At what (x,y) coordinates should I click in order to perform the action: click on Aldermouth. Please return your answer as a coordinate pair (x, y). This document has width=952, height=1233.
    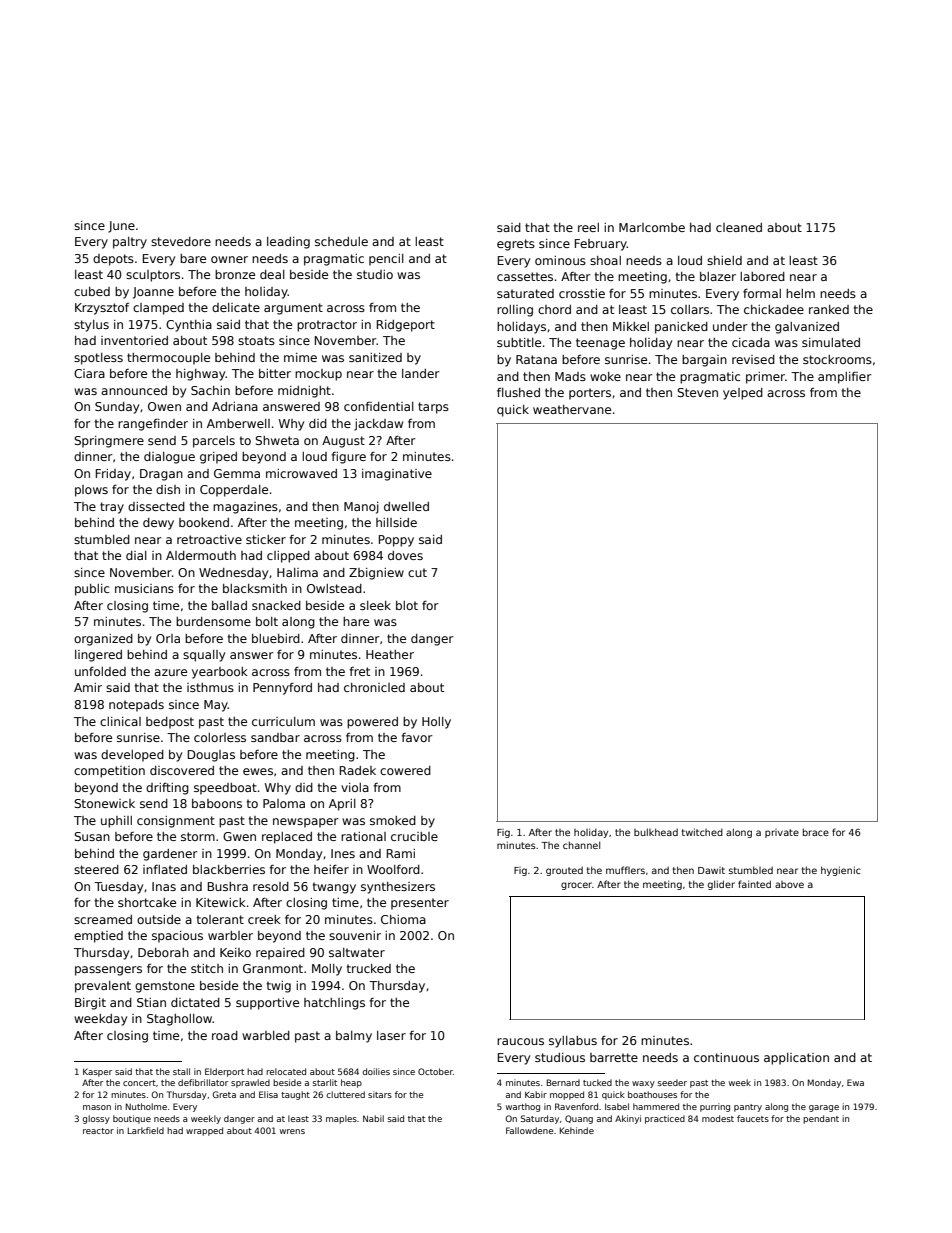
    Looking at the image, I should click on (201, 555).
